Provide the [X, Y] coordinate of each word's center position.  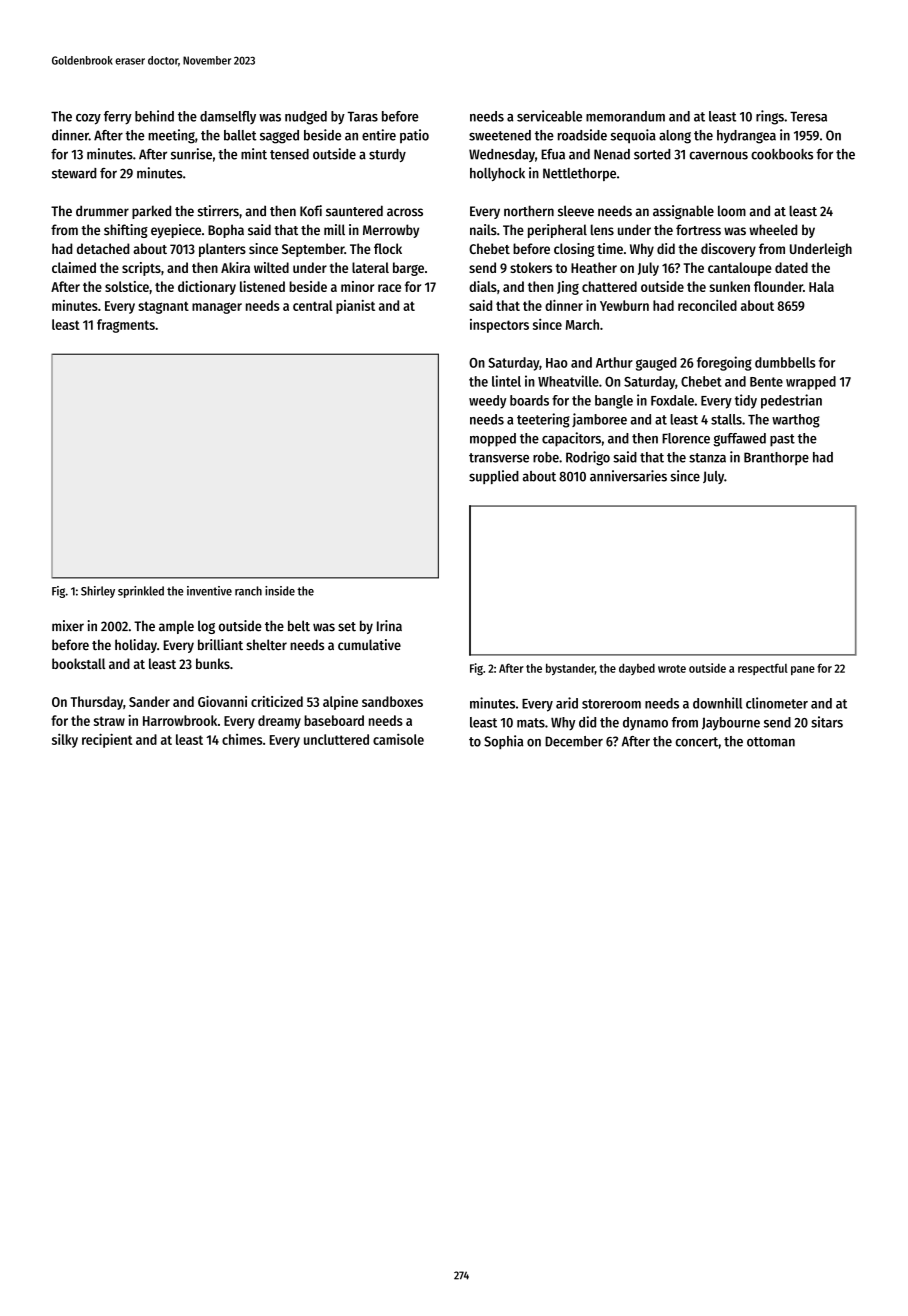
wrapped [811, 383]
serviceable [549, 116]
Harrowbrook [180, 720]
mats [531, 723]
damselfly [228, 117]
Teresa [808, 117]
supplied [494, 477]
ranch [248, 591]
